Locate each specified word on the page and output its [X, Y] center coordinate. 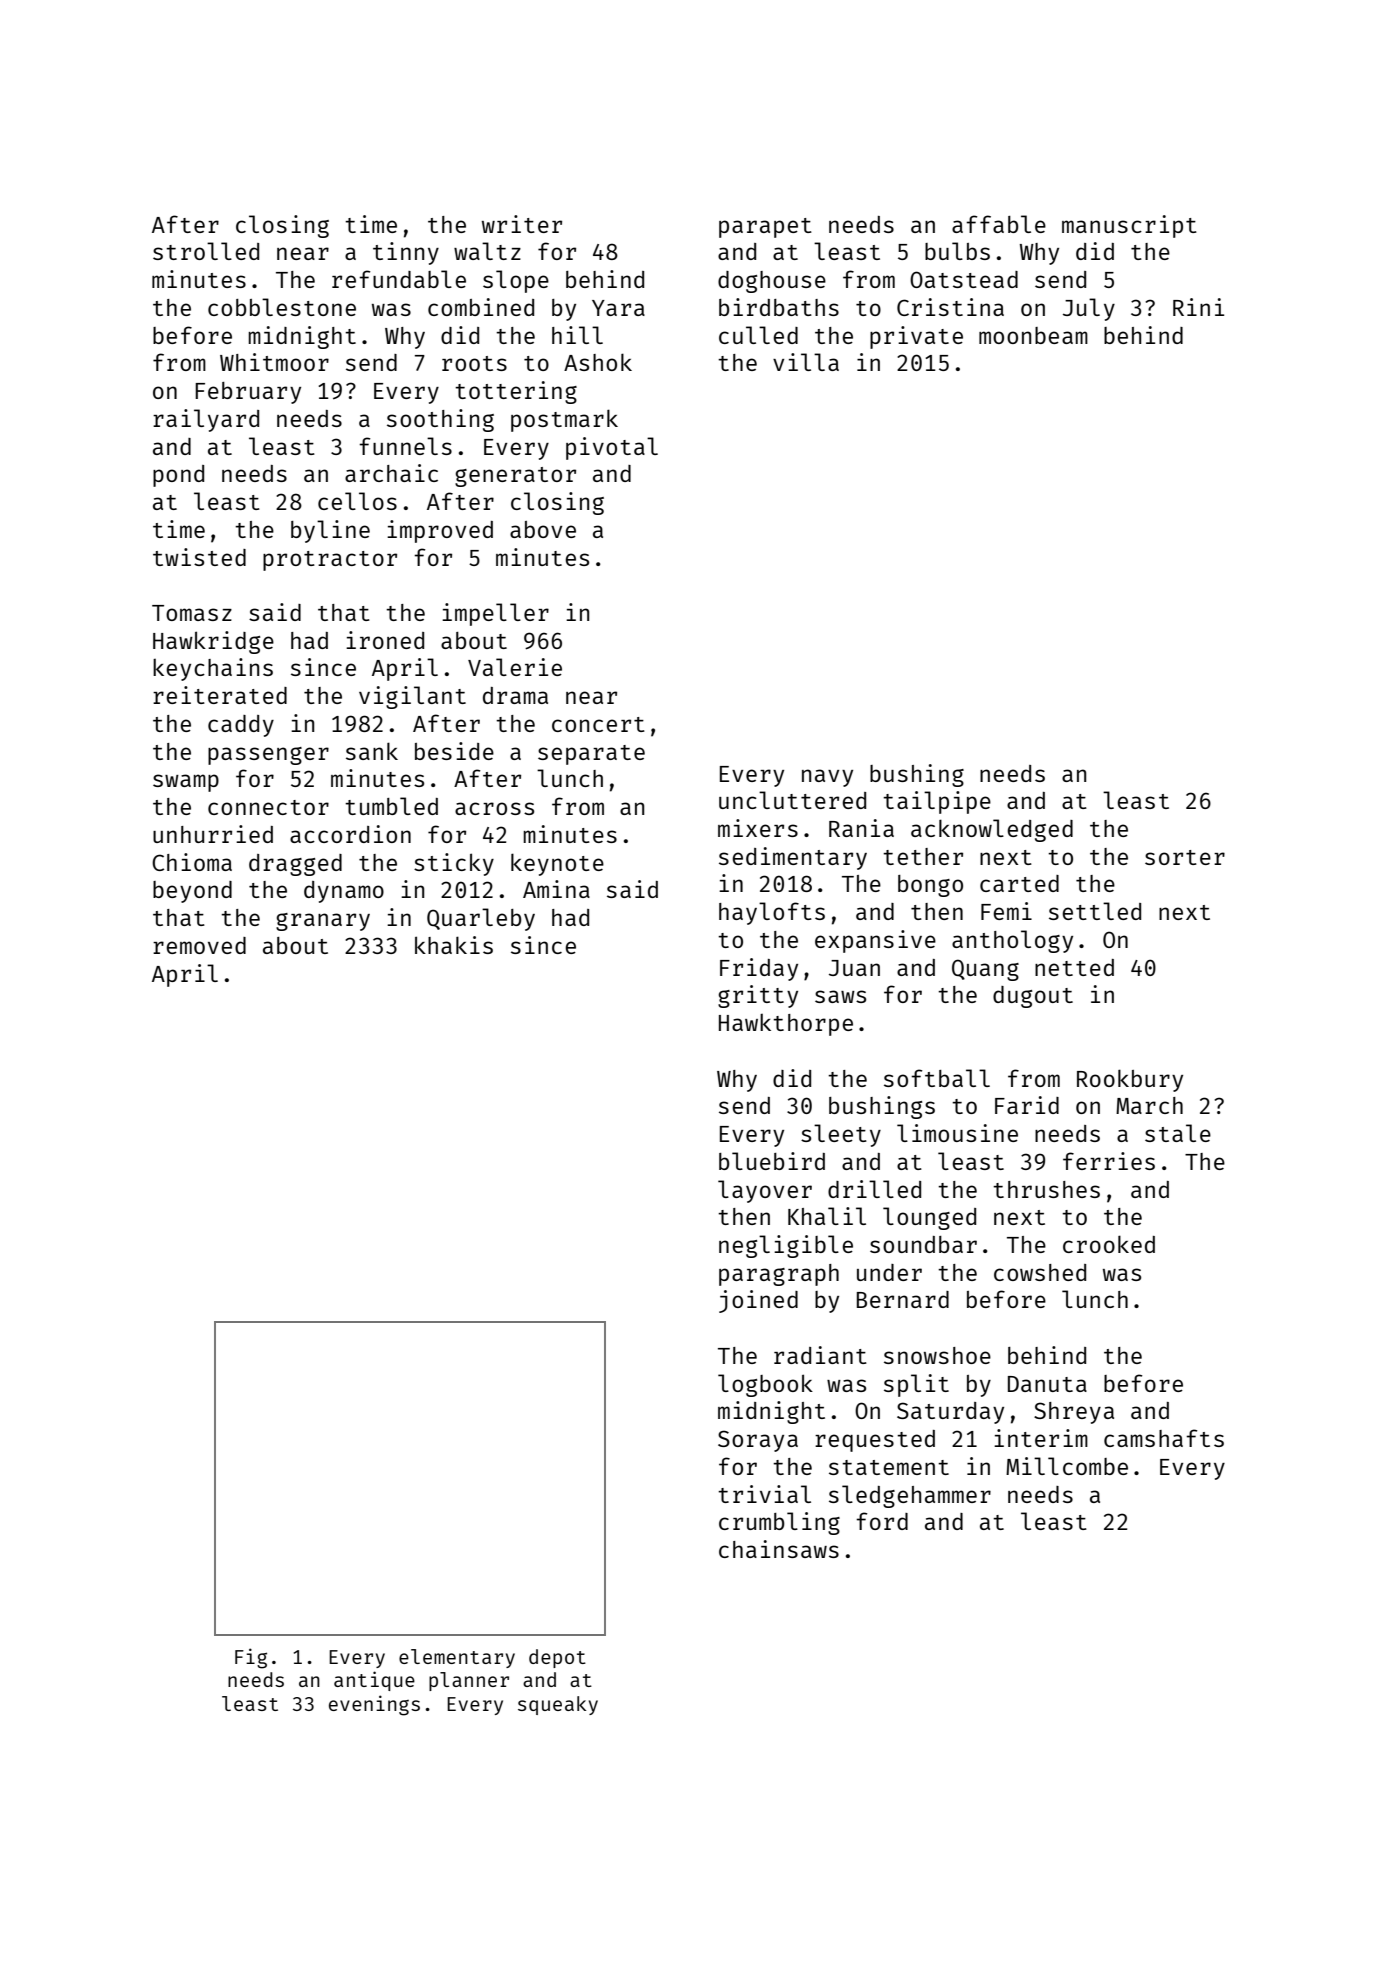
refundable [399, 279]
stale [1178, 1133]
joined [758, 1301]
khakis [454, 945]
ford [882, 1521]
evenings [374, 1705]
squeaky [558, 1705]
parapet [765, 228]
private [916, 337]
